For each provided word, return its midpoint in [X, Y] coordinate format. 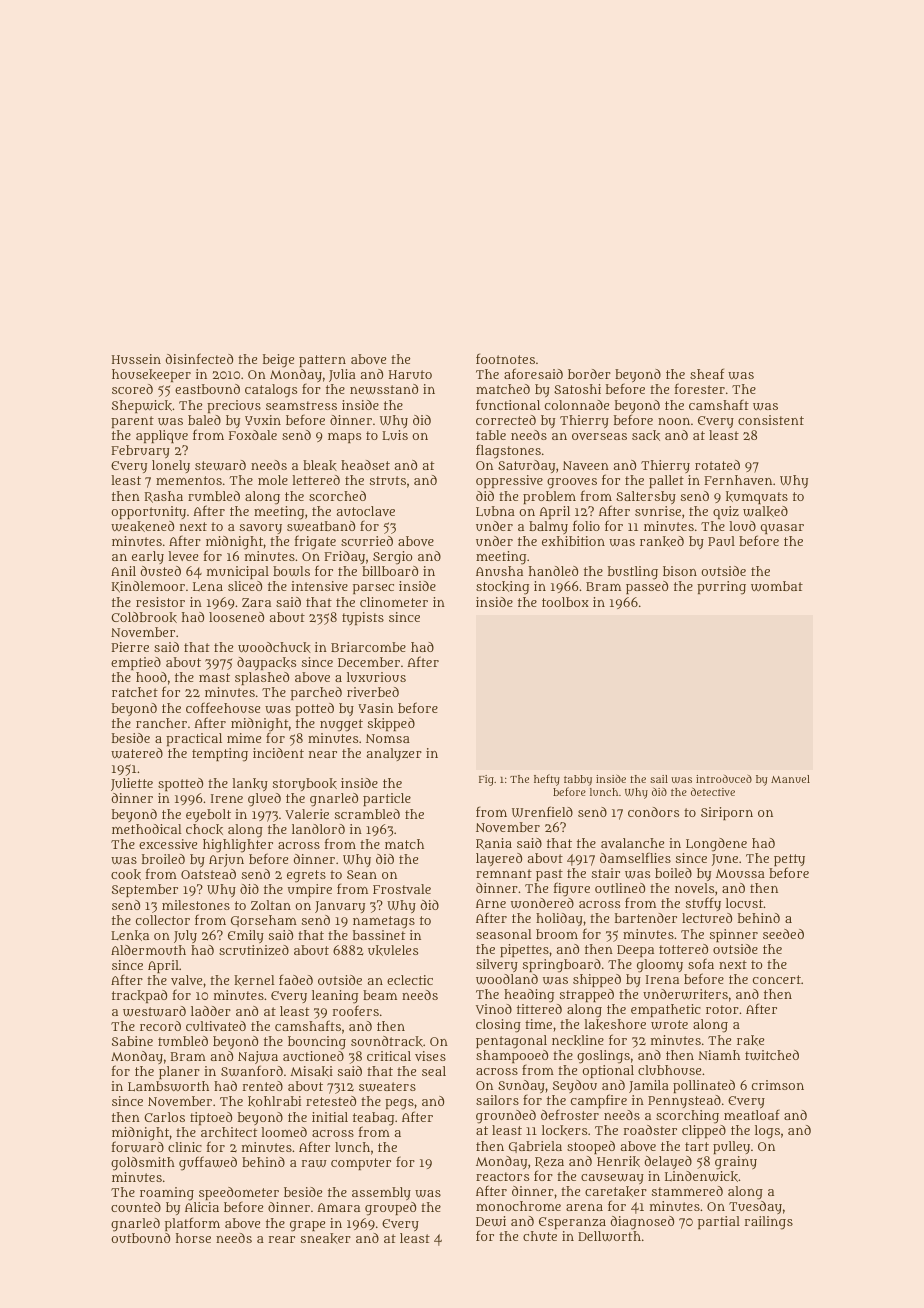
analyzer [394, 754]
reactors [502, 1176]
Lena [208, 586]
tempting [220, 755]
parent [132, 422]
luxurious [376, 677]
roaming [167, 1194]
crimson [778, 1085]
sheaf [707, 373]
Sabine [132, 1041]
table [491, 435]
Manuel [790, 779]
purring [721, 588]
